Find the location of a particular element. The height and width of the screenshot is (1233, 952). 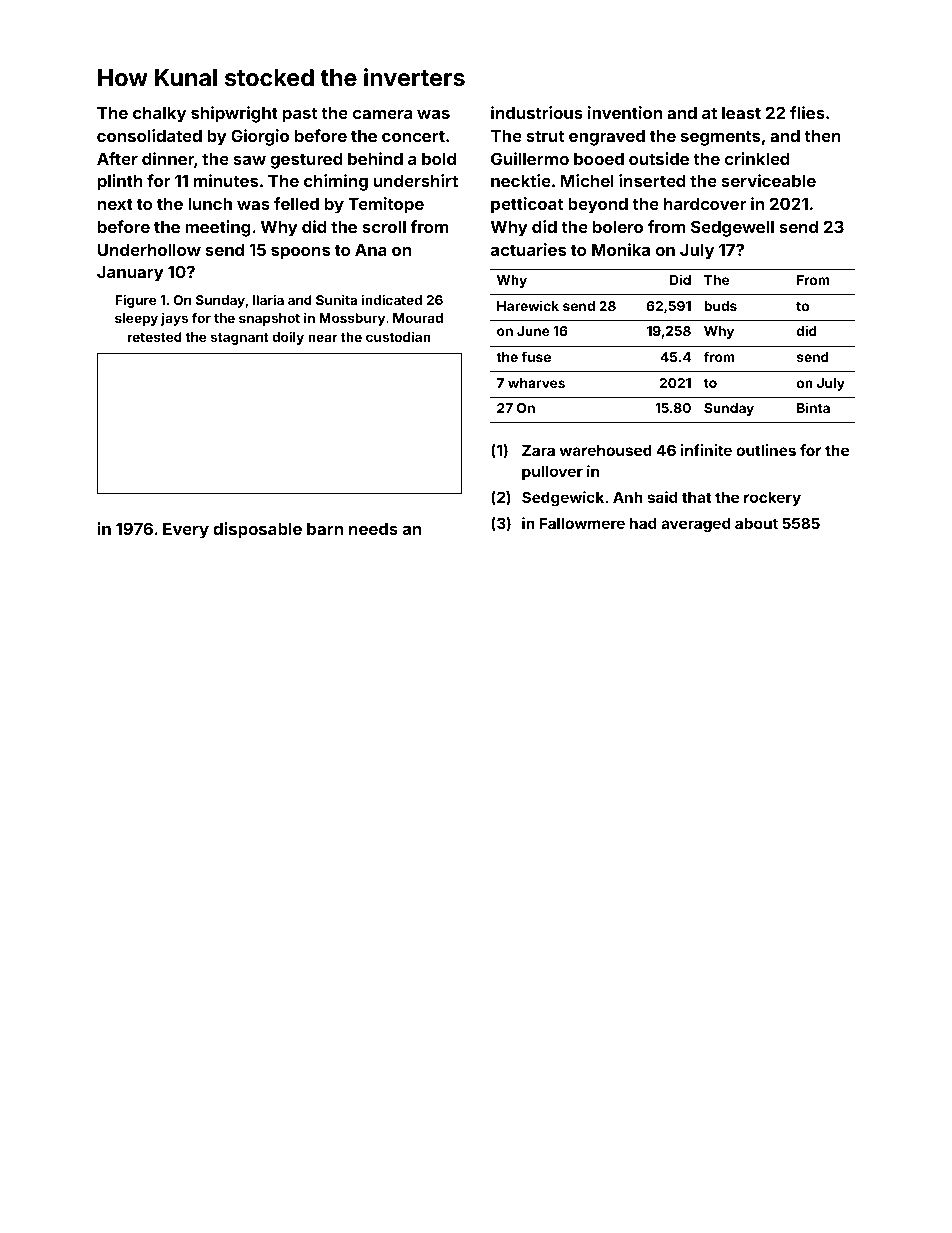

wharves is located at coordinates (536, 383).
